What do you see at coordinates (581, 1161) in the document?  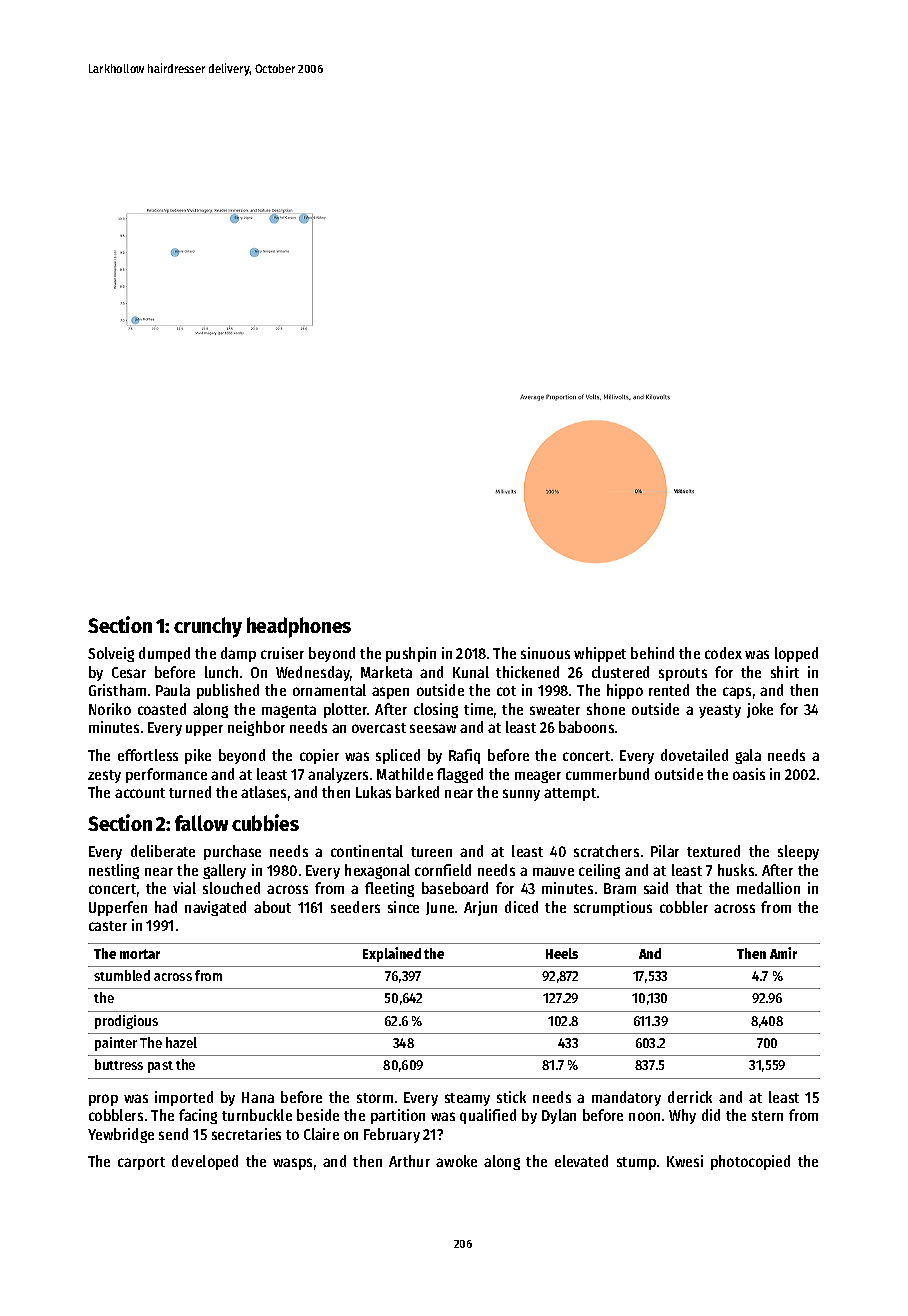 I see `elevated` at bounding box center [581, 1161].
